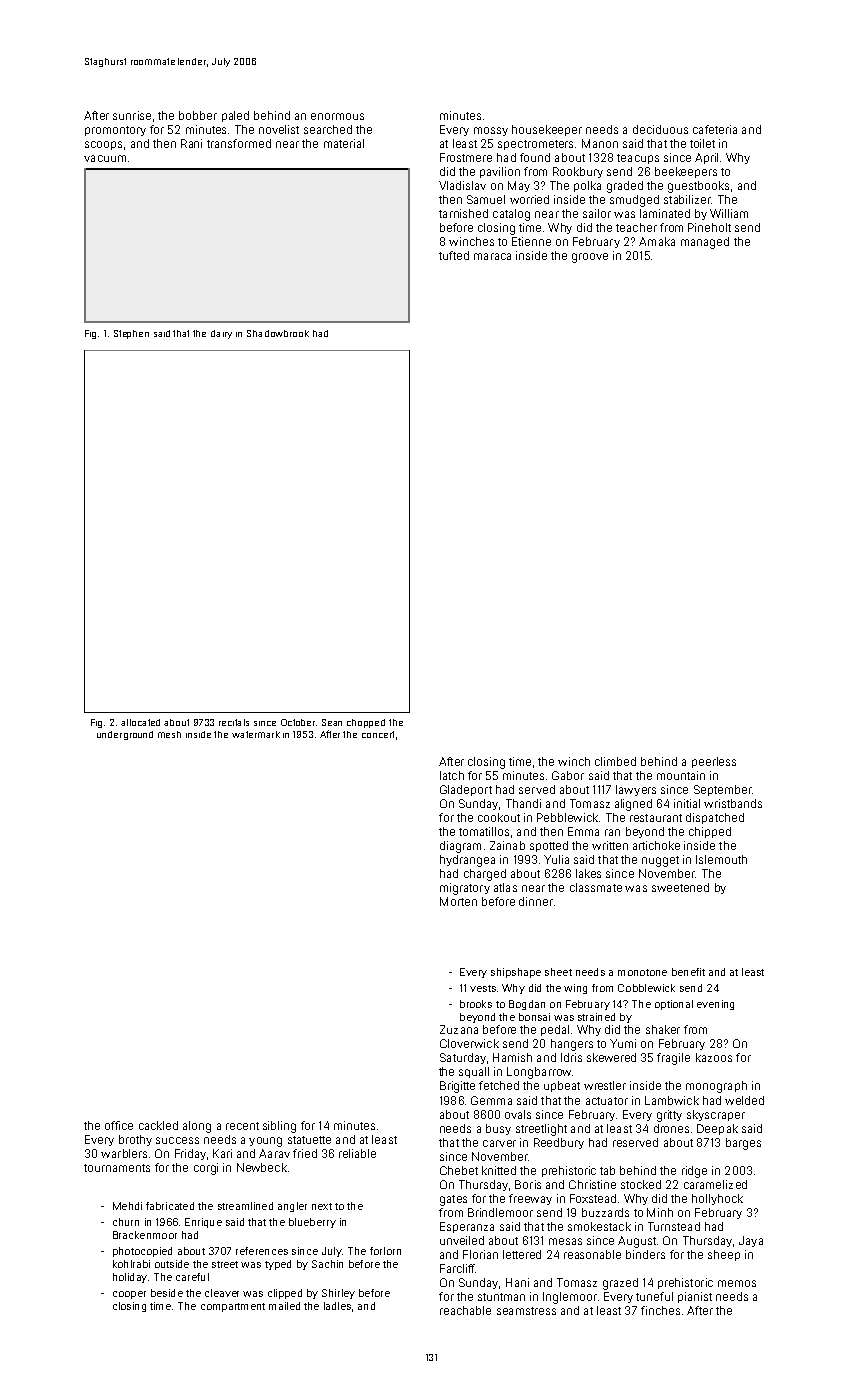  I want to click on ladles, so click(337, 1306).
